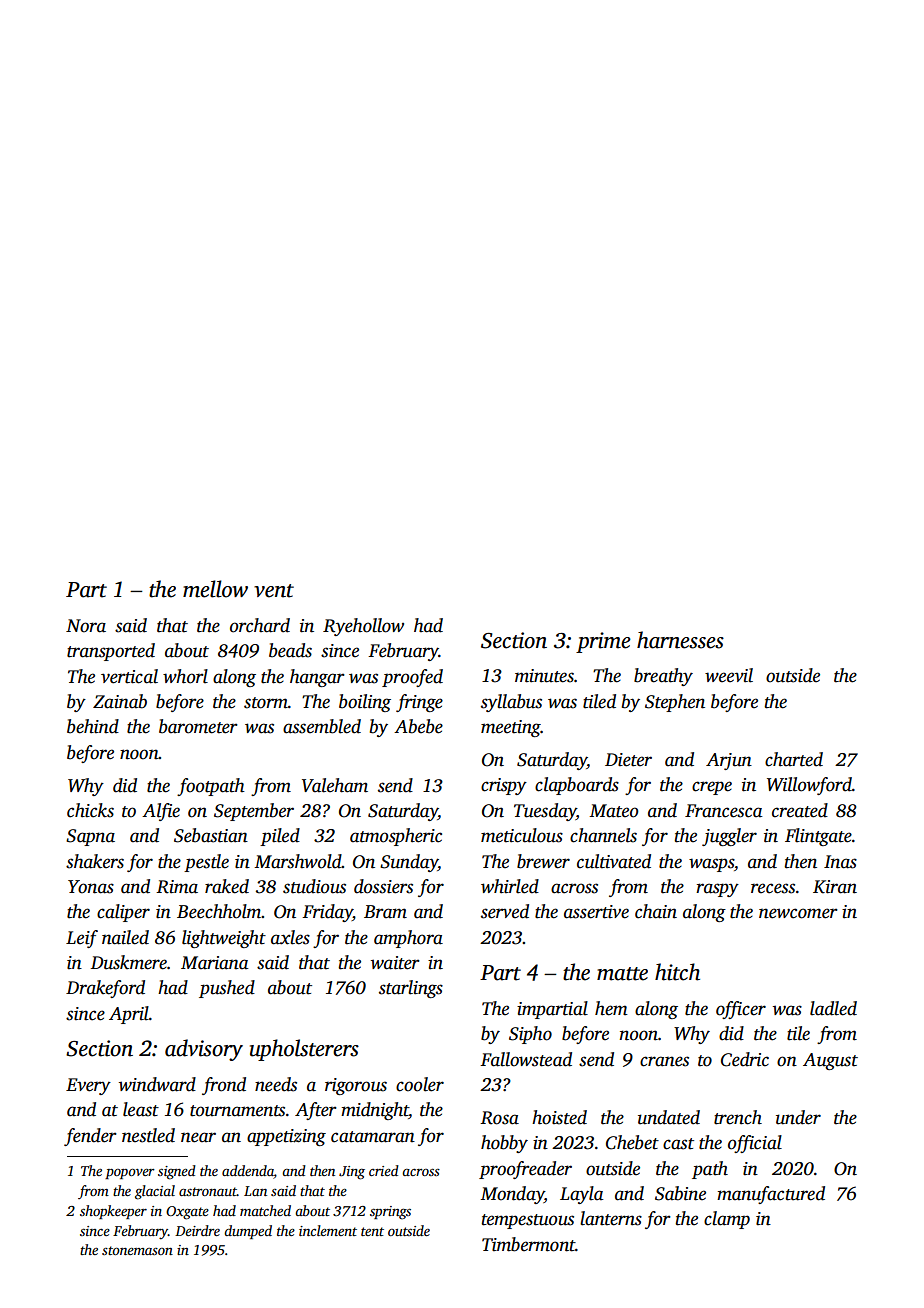 The height and width of the screenshot is (1308, 924). I want to click on vertical, so click(129, 676).
